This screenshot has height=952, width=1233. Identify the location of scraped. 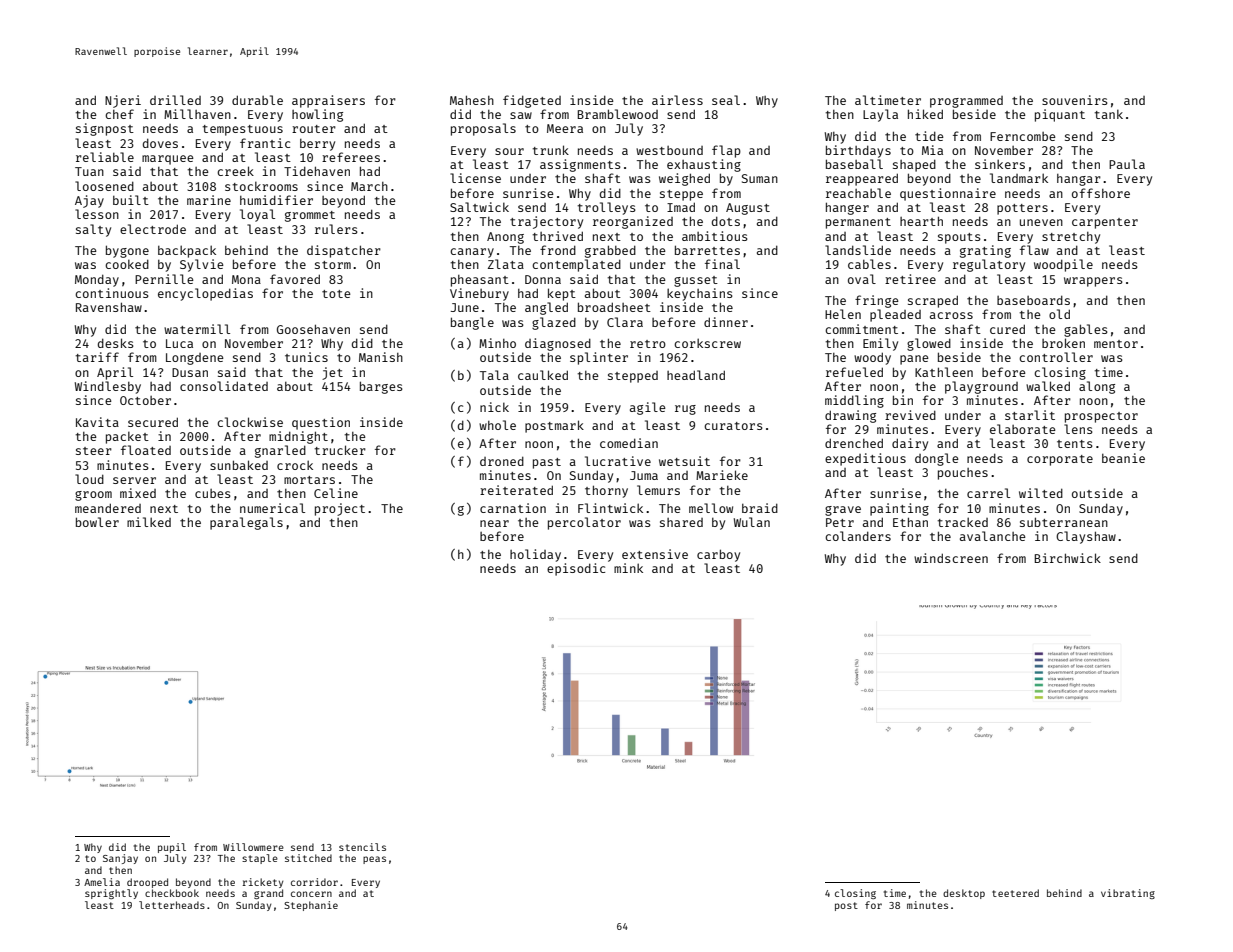
(933, 301).
